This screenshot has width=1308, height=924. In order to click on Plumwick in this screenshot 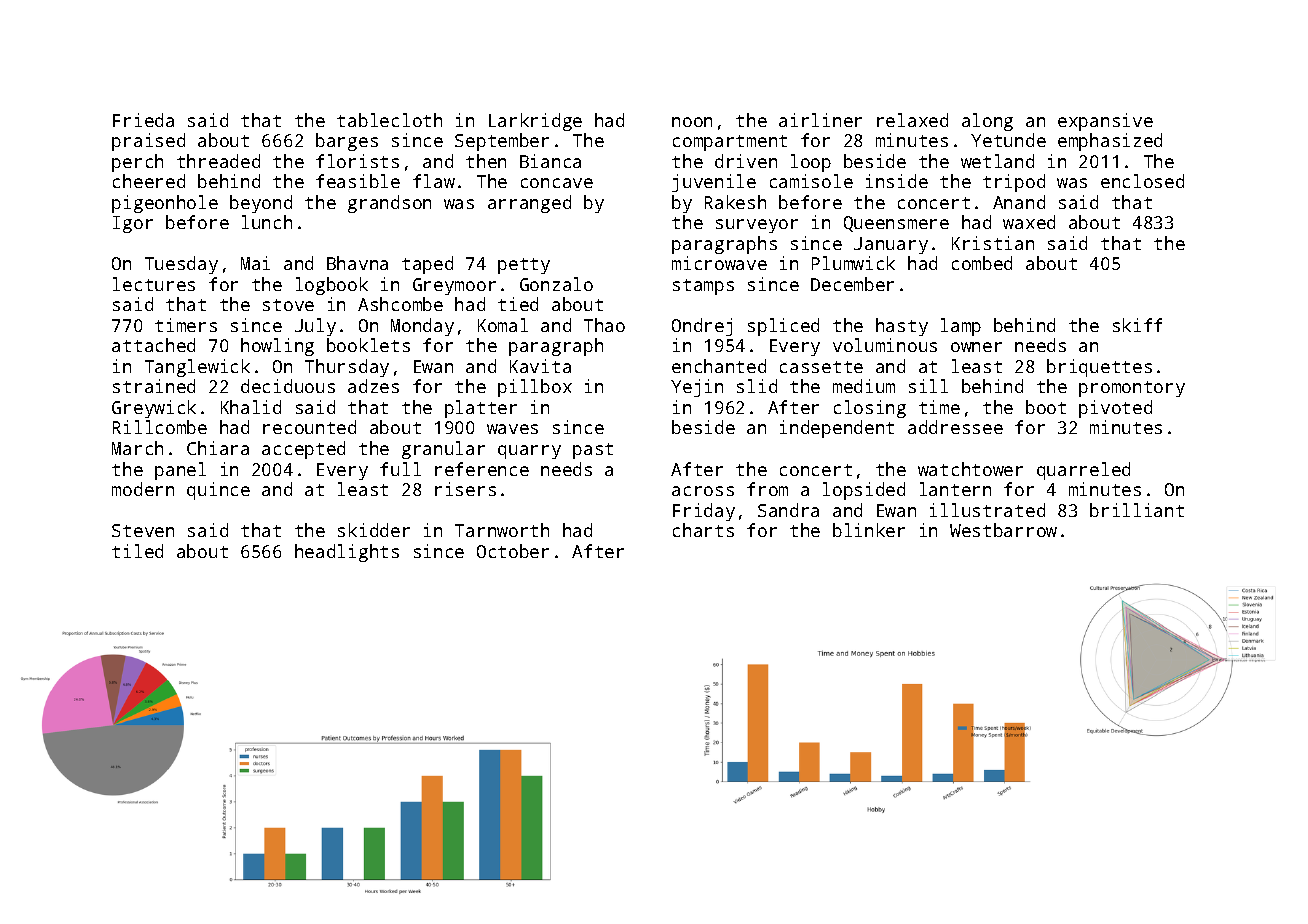, I will do `click(853, 263)`.
